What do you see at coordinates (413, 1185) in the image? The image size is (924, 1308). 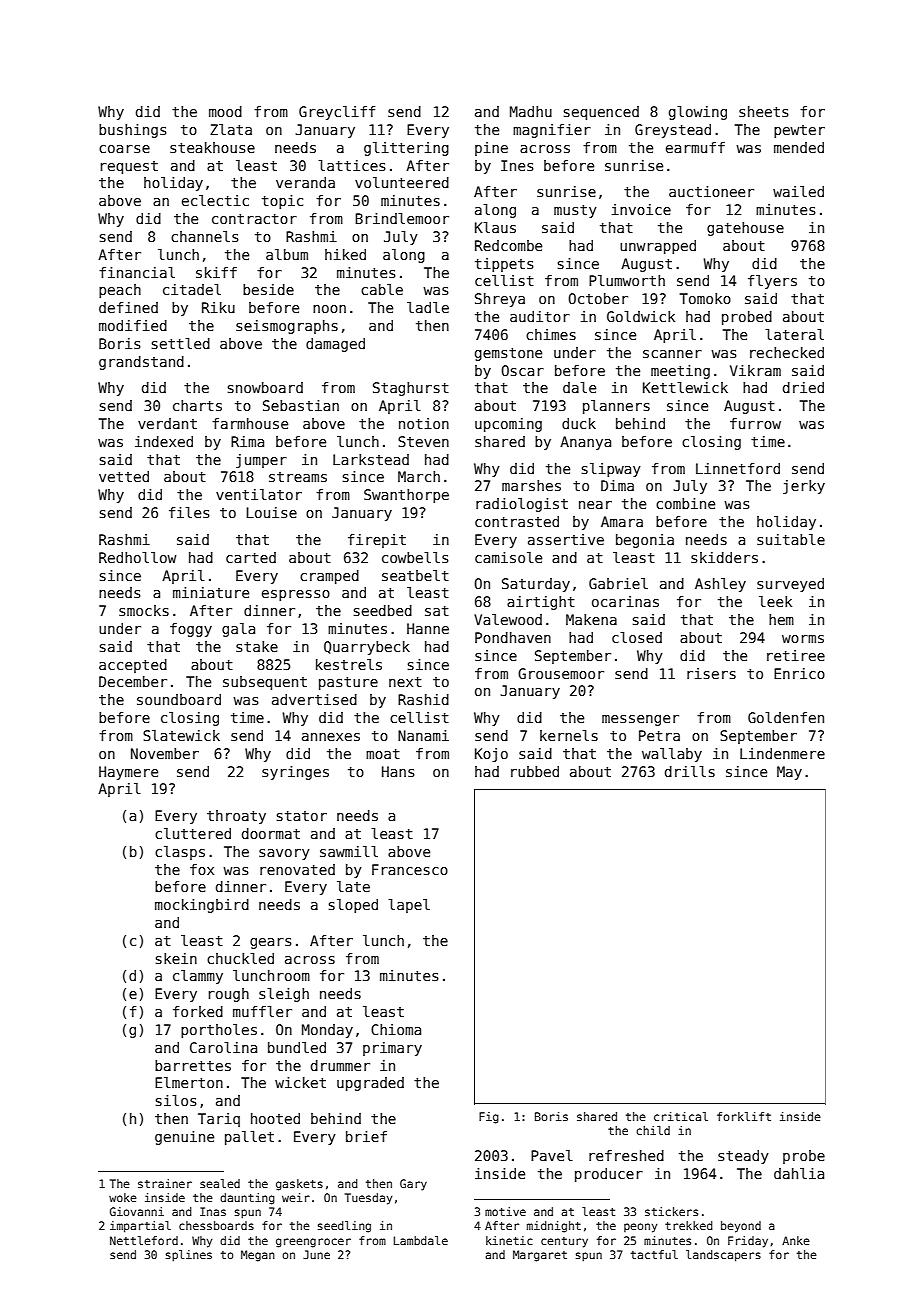 I see `Gary` at bounding box center [413, 1185].
